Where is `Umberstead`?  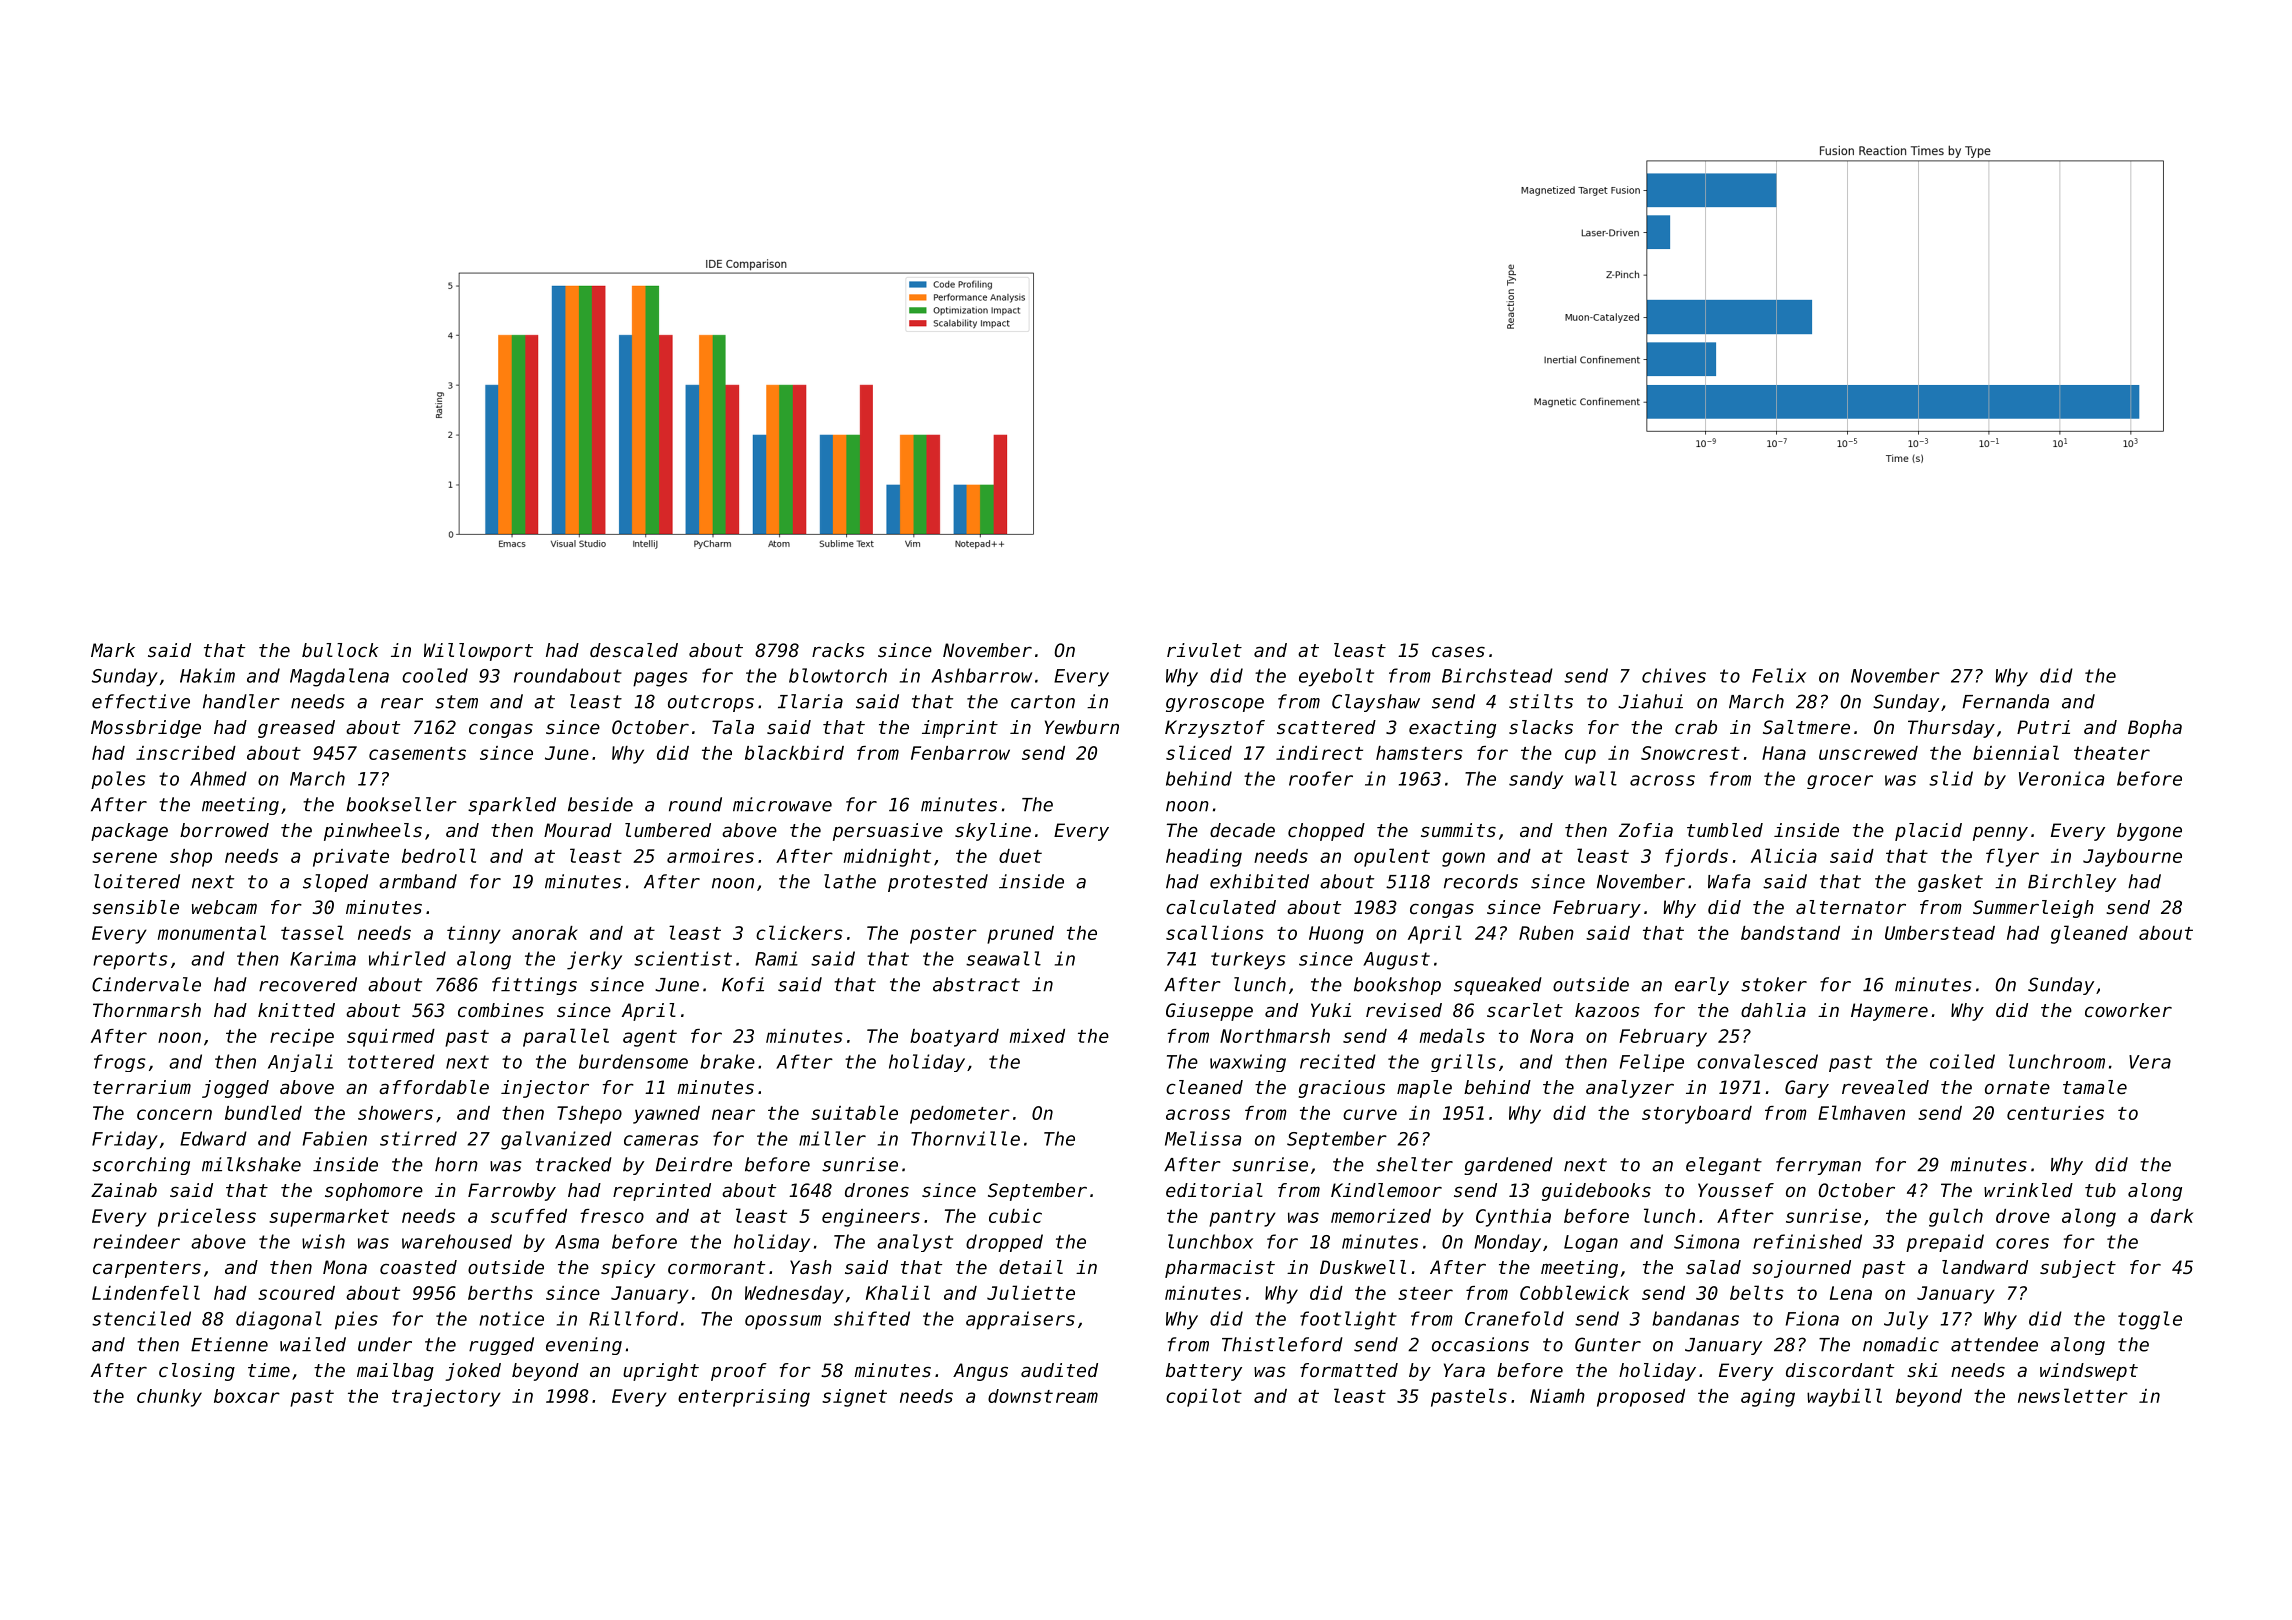 Umberstead is located at coordinates (1940, 933).
